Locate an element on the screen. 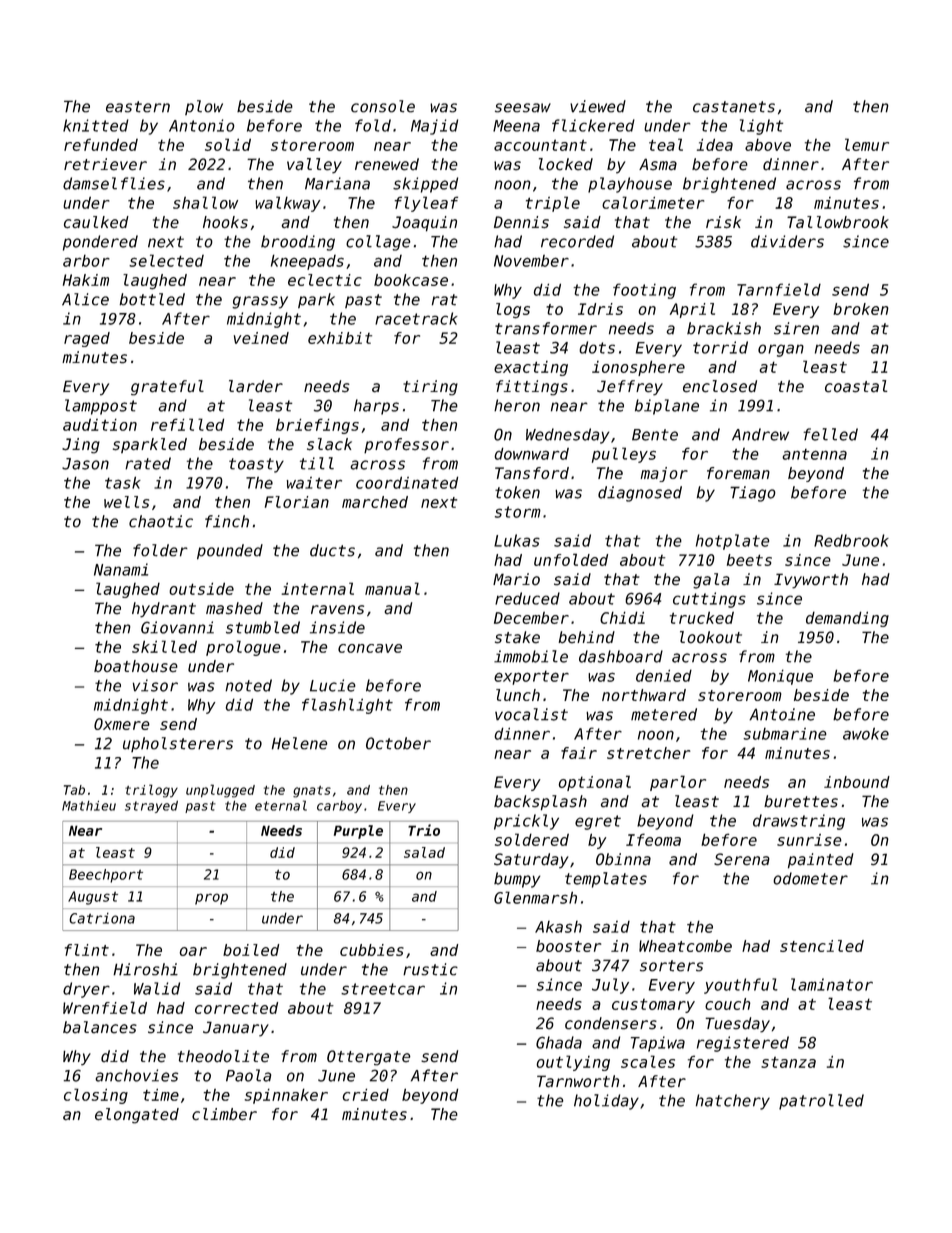 The image size is (952, 1233). November is located at coordinates (531, 261).
